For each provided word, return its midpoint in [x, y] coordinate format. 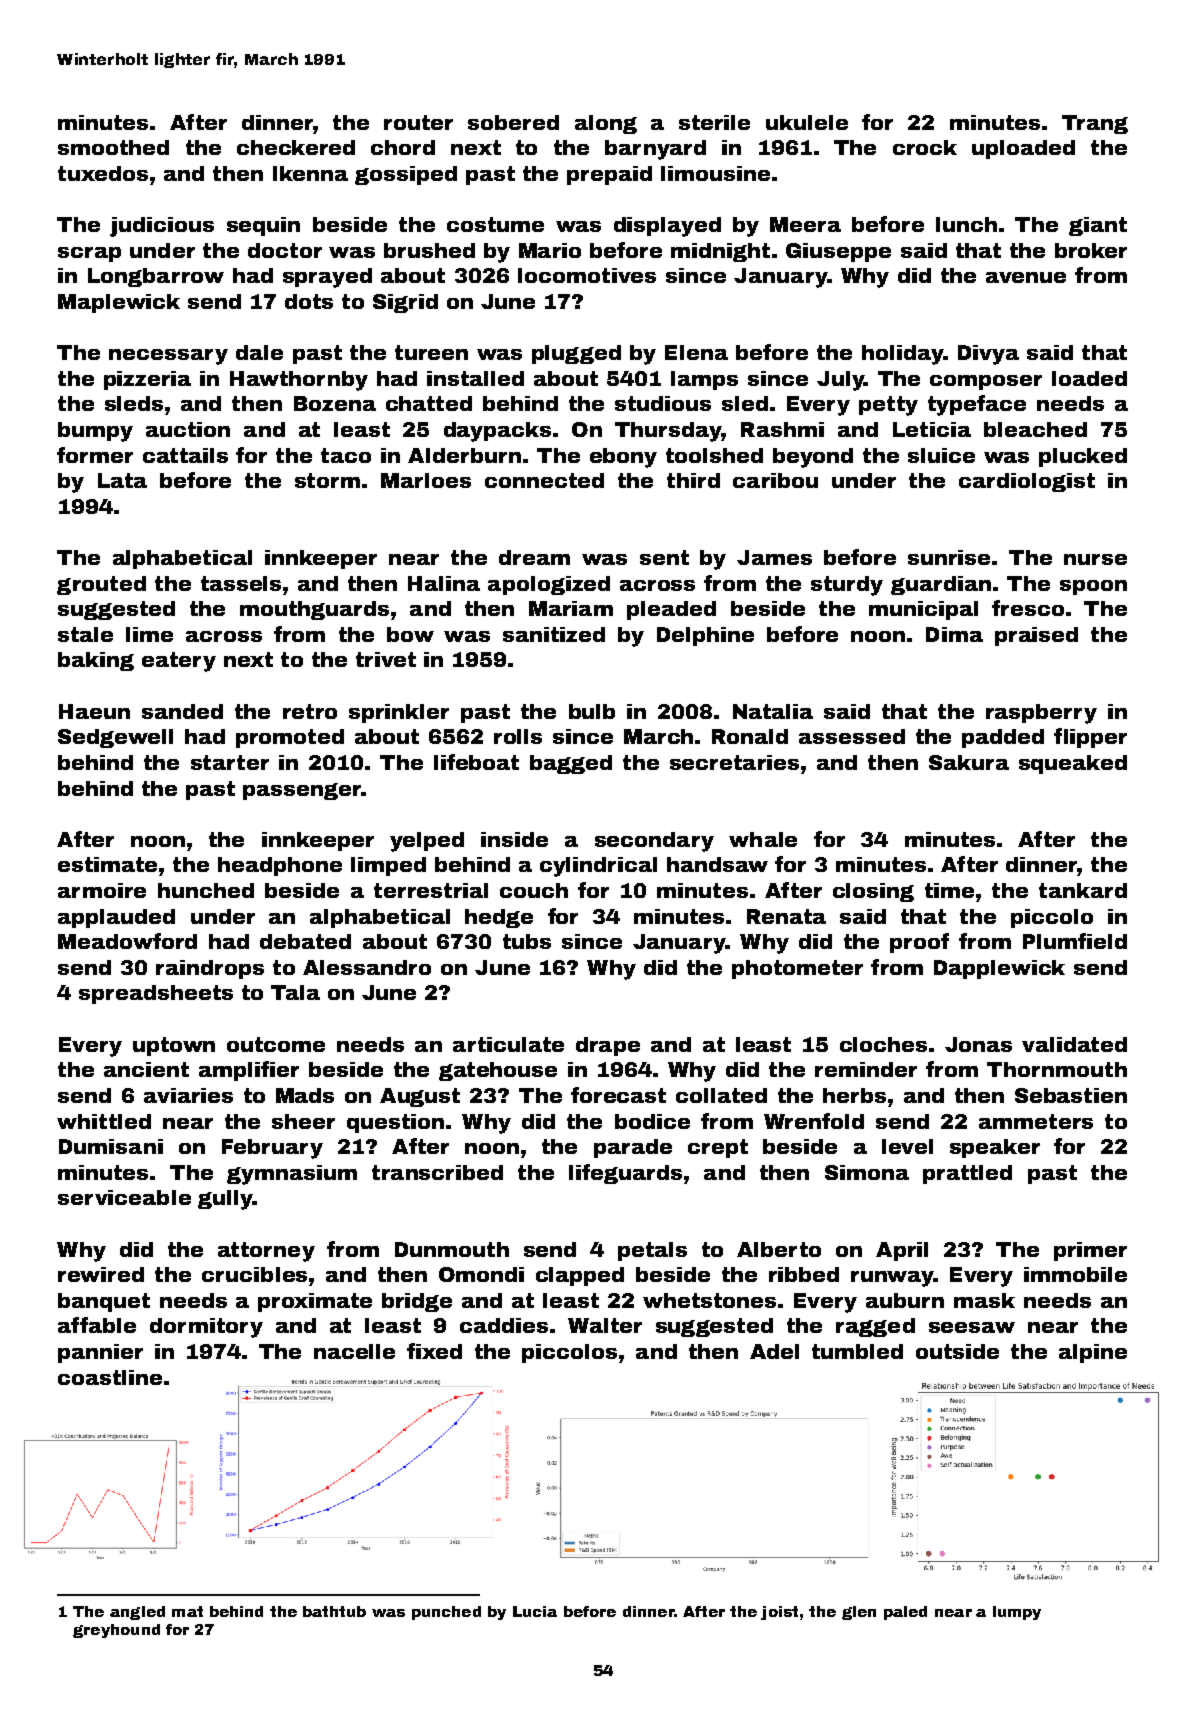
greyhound [116, 1631]
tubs [527, 941]
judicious [162, 227]
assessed [852, 736]
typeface [977, 405]
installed [475, 378]
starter [230, 762]
